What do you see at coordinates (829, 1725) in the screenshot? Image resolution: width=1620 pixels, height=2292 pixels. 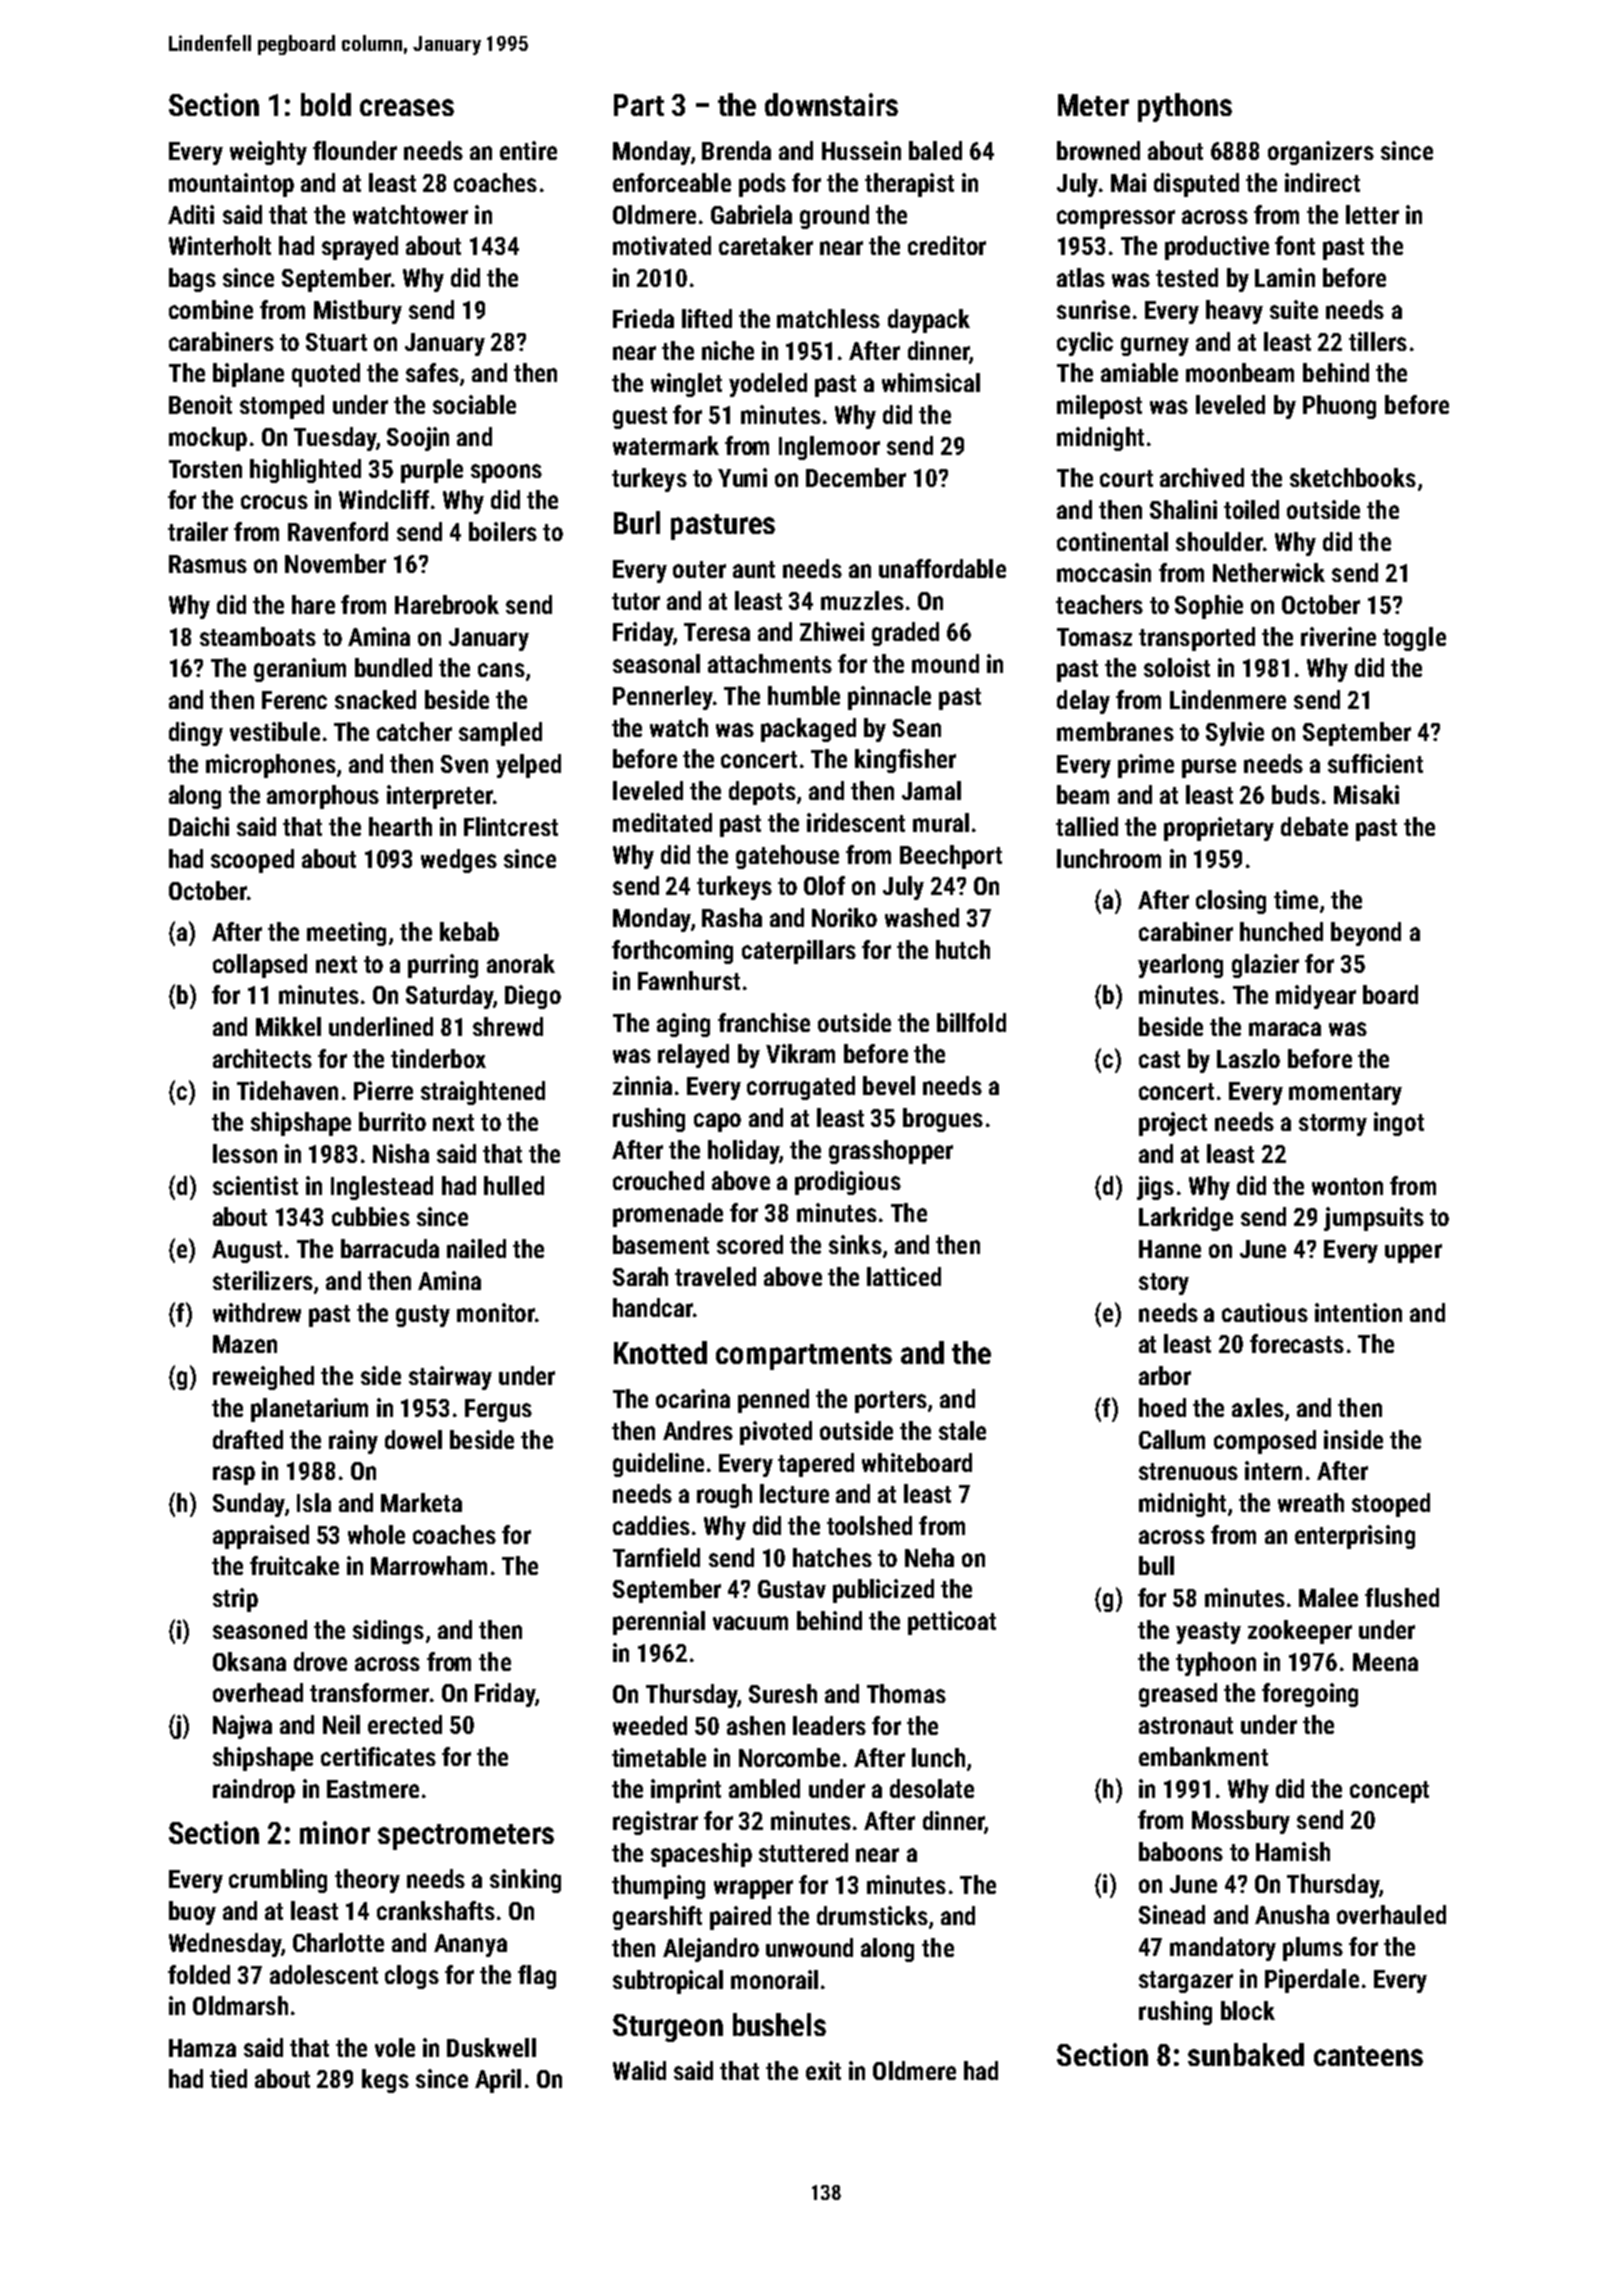 I see `leaders` at bounding box center [829, 1725].
